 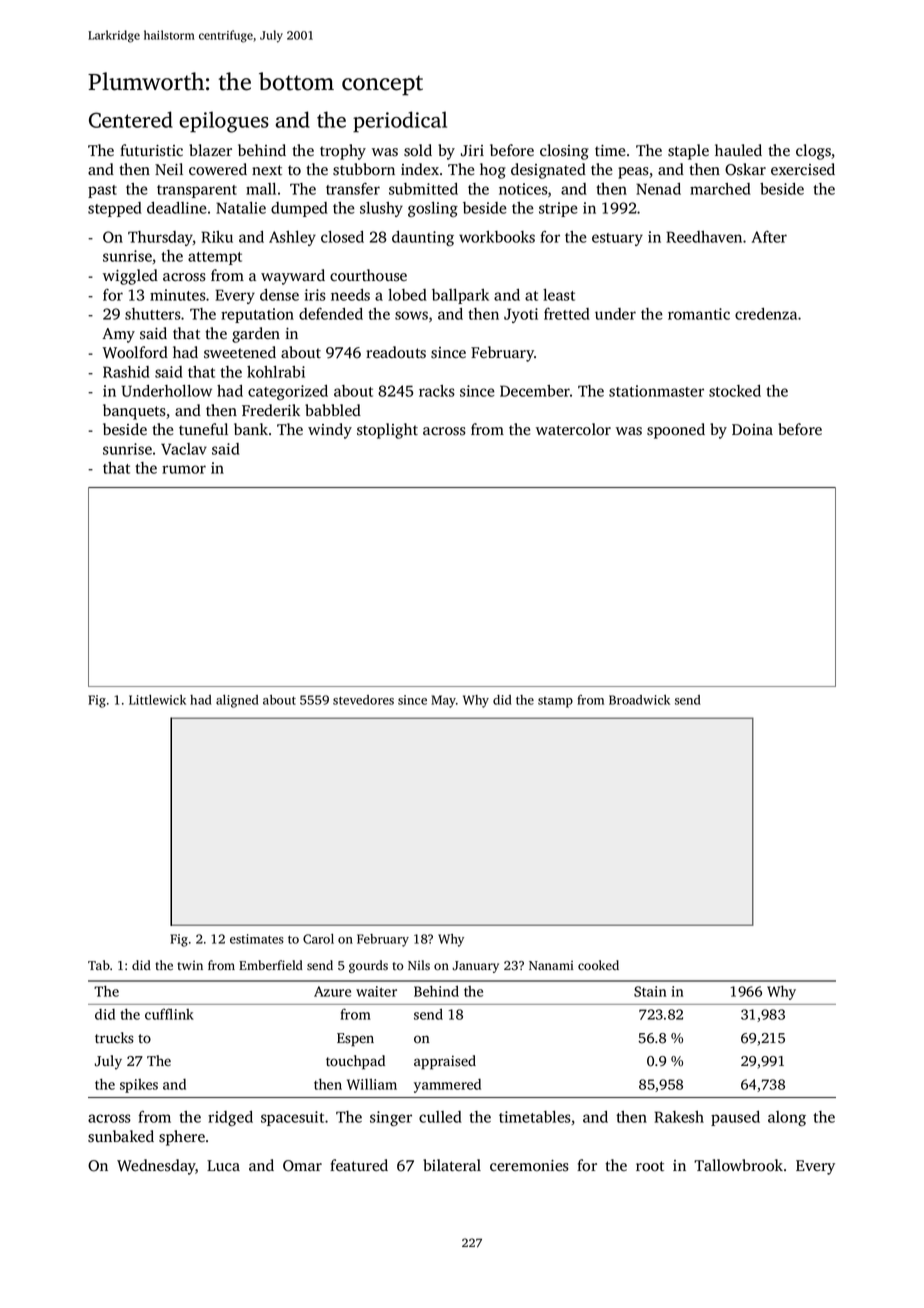 What do you see at coordinates (368, 966) in the screenshot?
I see `gourds` at bounding box center [368, 966].
